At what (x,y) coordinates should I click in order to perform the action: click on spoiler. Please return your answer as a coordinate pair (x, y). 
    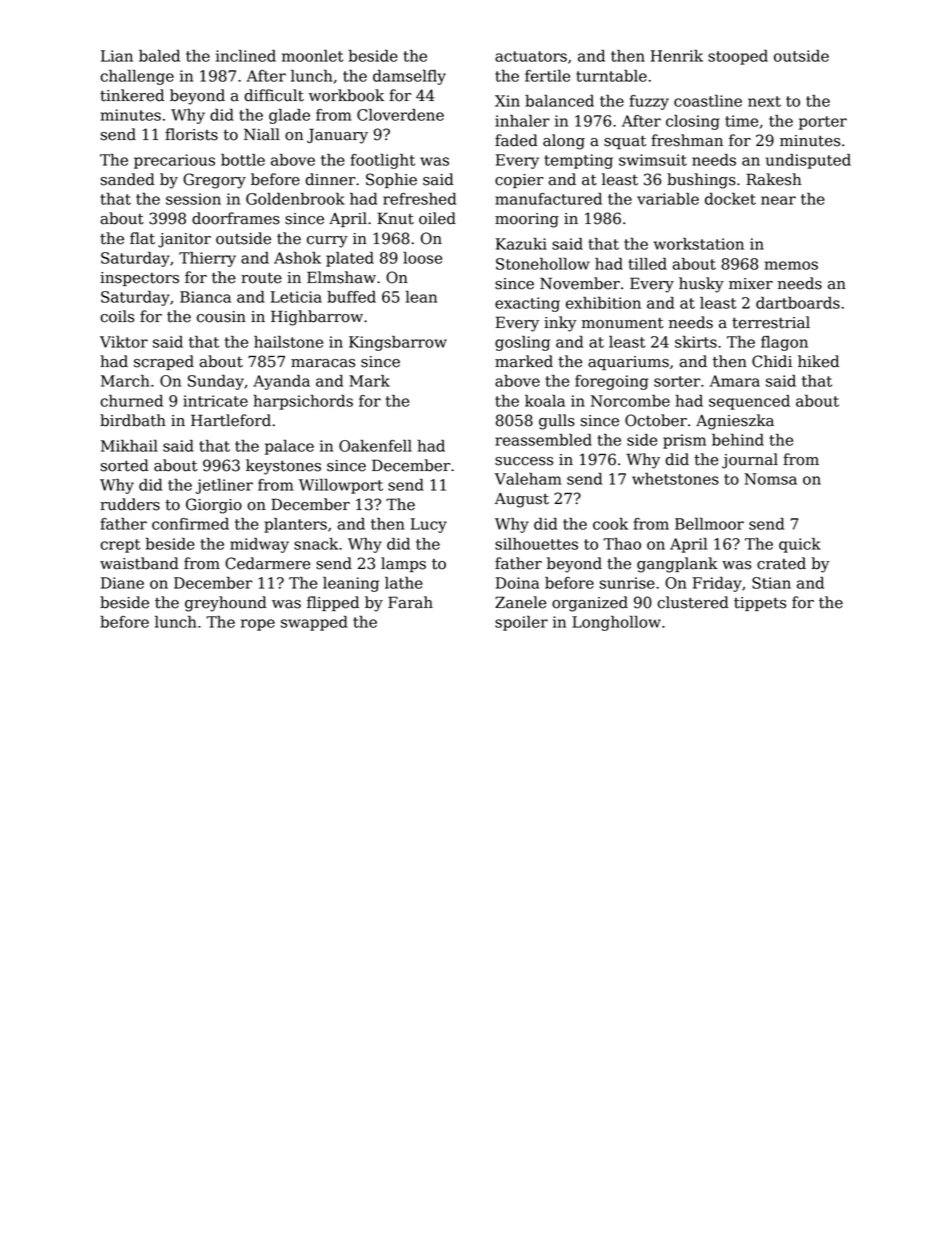
    Looking at the image, I should click on (521, 623).
